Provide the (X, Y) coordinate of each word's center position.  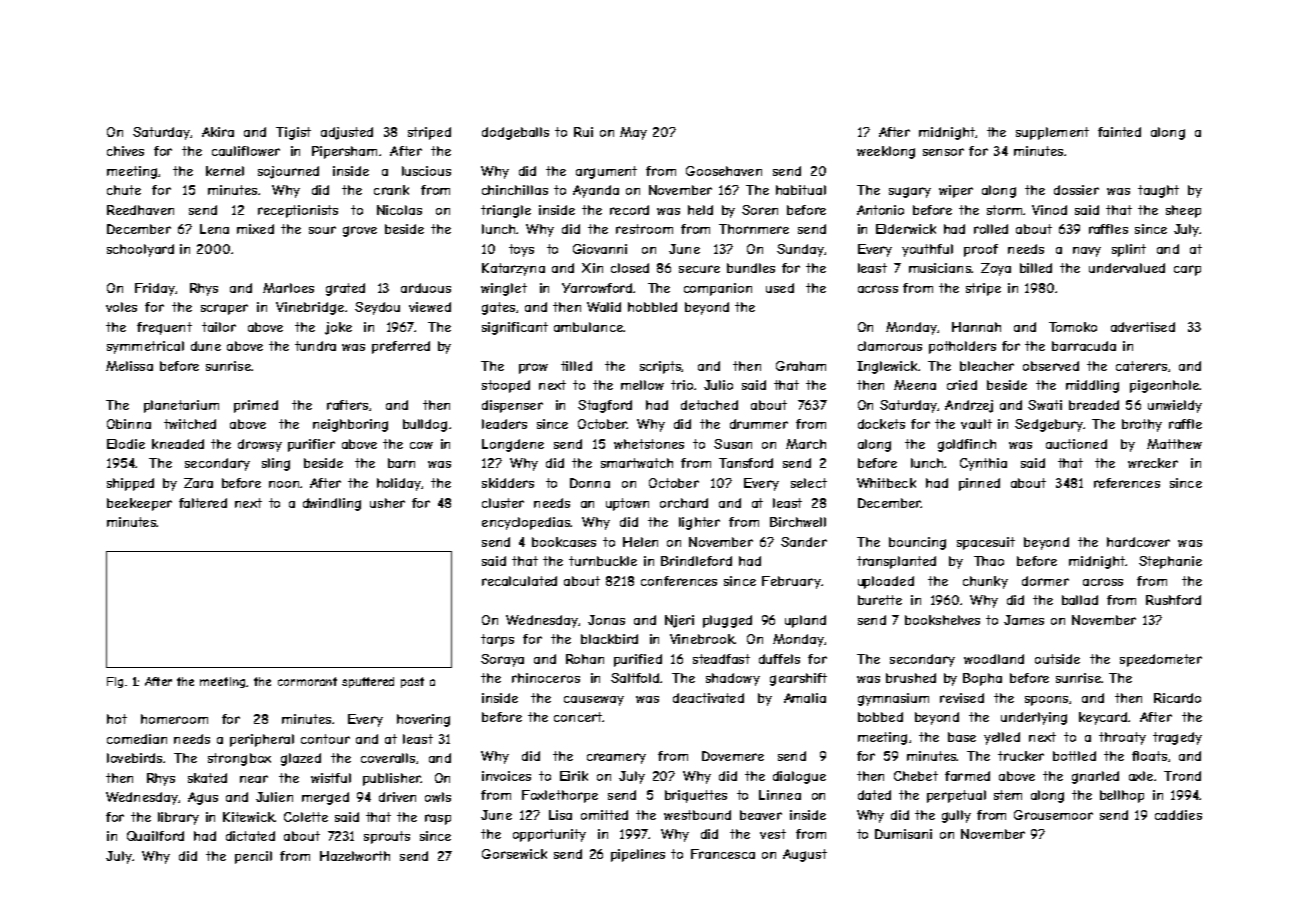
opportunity (549, 835)
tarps (497, 640)
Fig (115, 682)
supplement (1052, 133)
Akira (218, 132)
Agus (203, 798)
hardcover (1138, 542)
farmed (967, 776)
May (633, 133)
